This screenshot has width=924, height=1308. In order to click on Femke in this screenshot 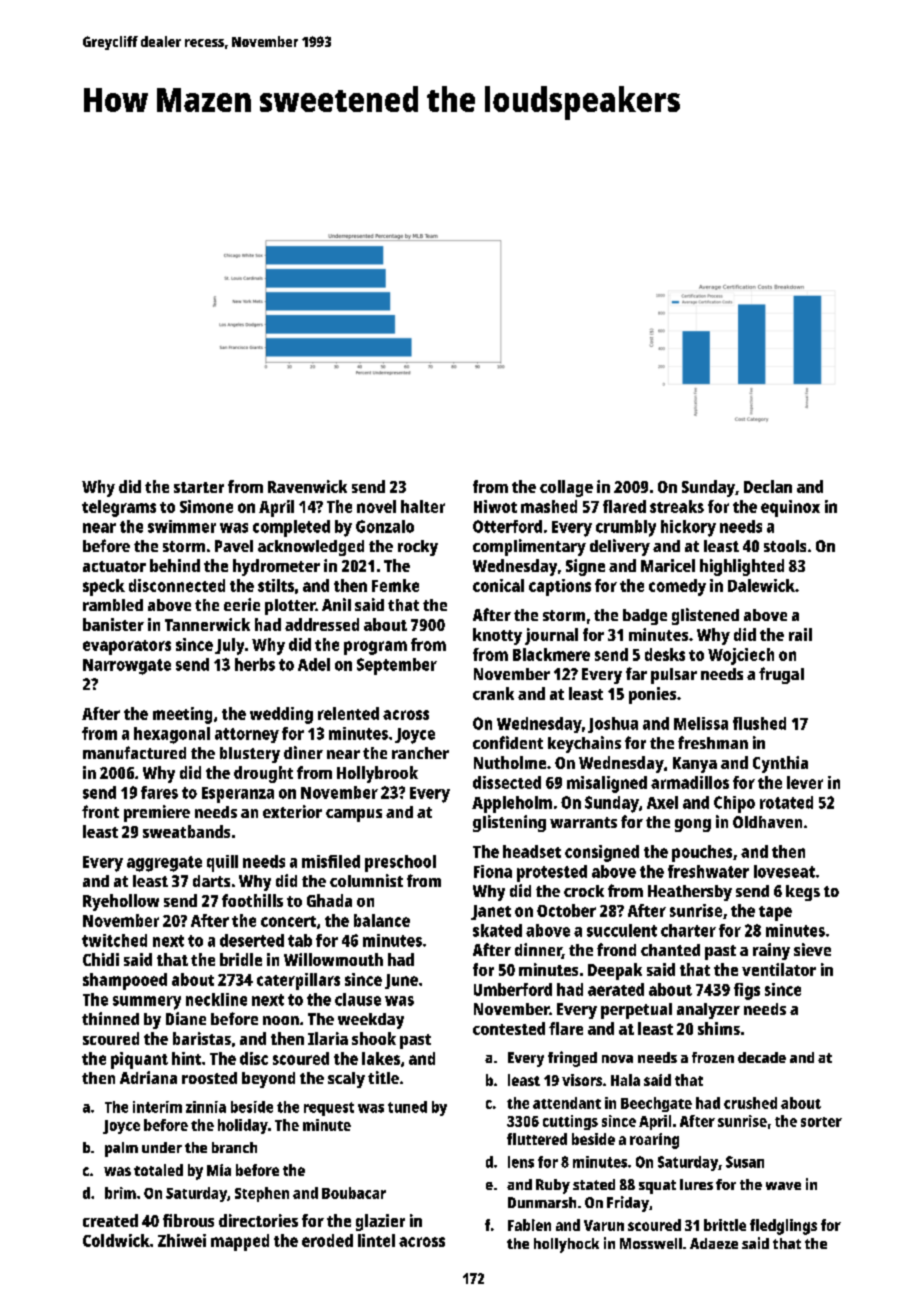, I will do `click(395, 585)`.
